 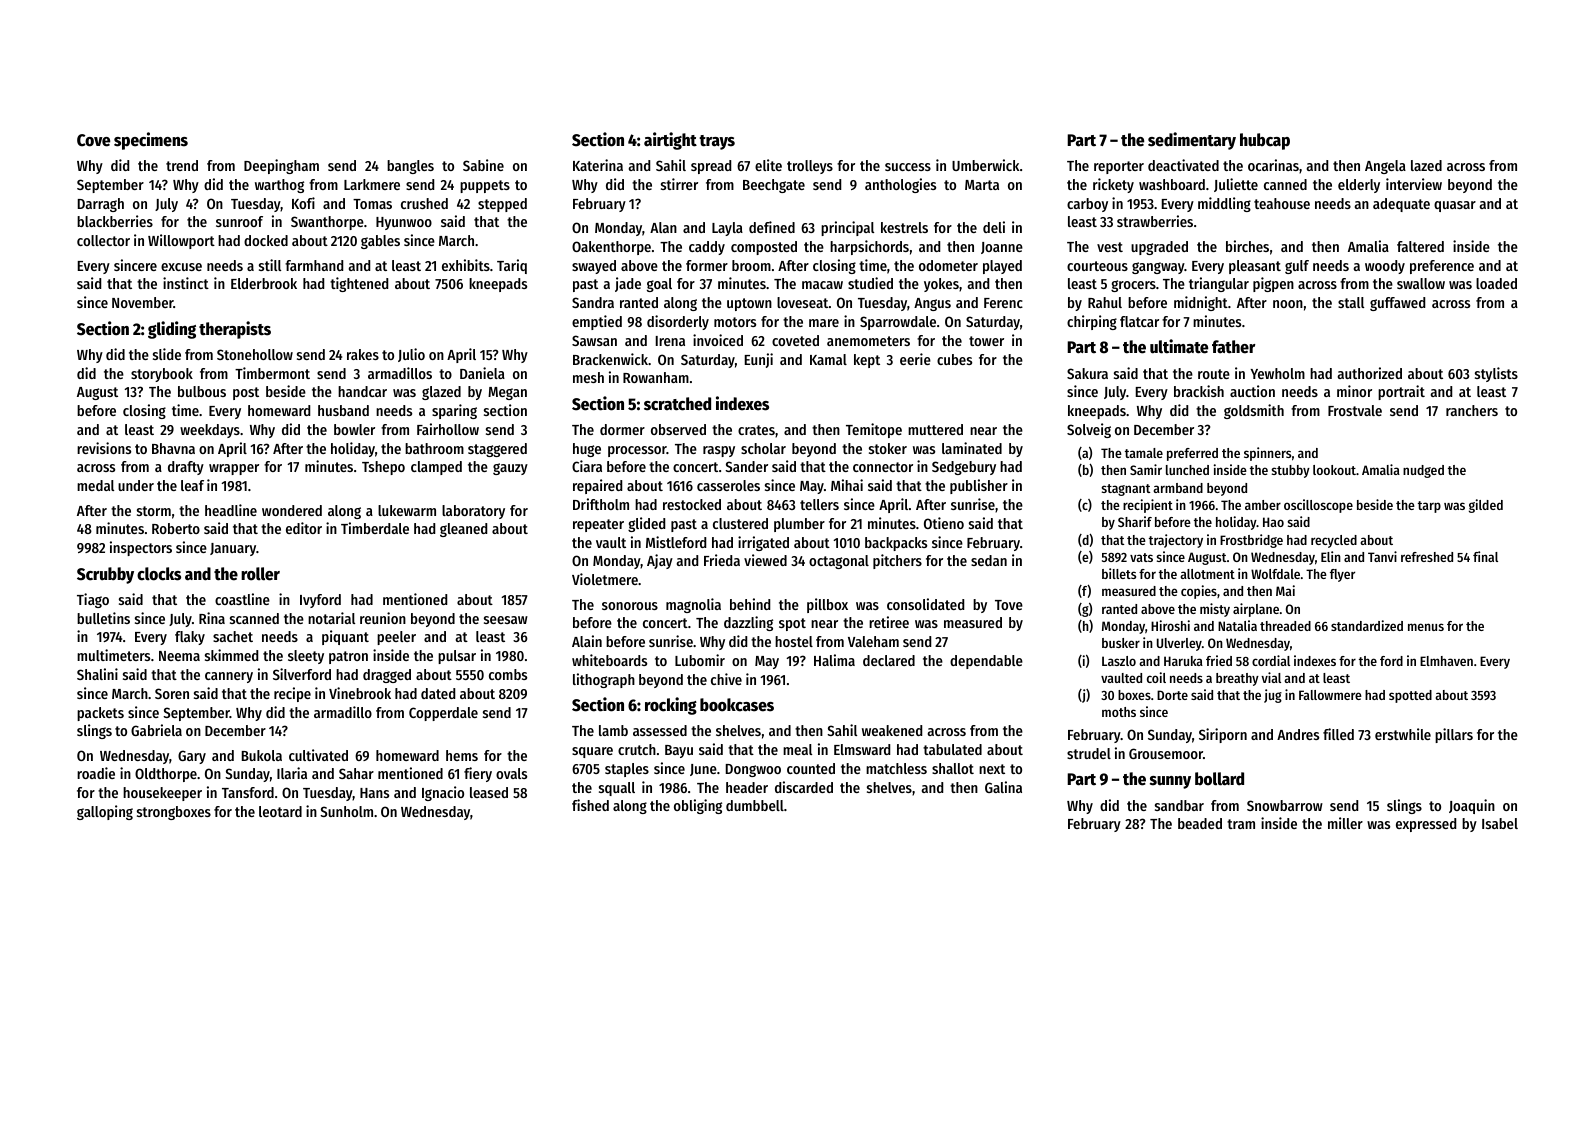 I want to click on invoiced, so click(x=718, y=340).
